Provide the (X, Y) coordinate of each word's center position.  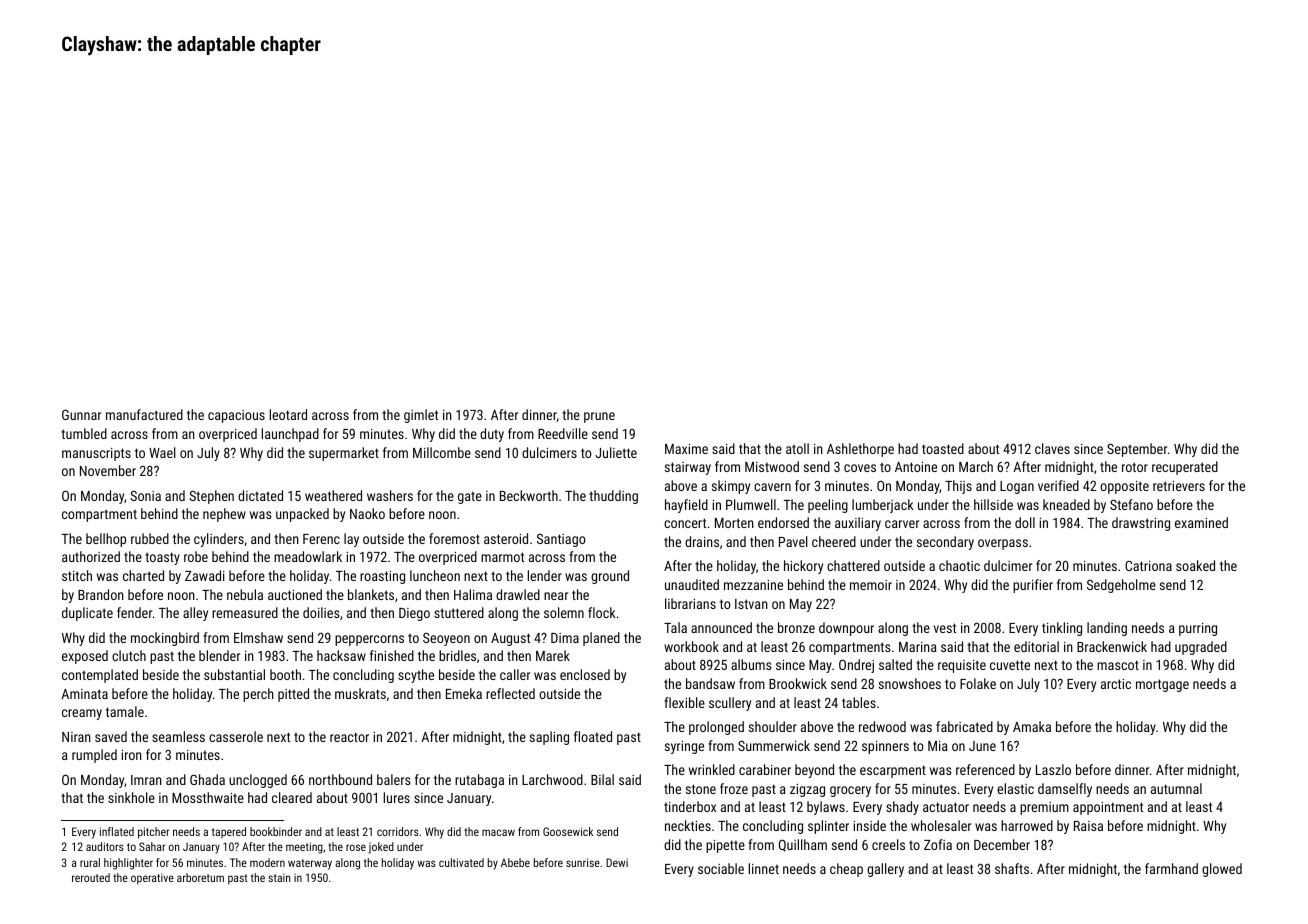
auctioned (295, 594)
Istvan (751, 604)
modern (267, 862)
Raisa (1088, 826)
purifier (1033, 586)
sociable (721, 868)
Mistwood (772, 466)
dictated (260, 495)
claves (1052, 448)
